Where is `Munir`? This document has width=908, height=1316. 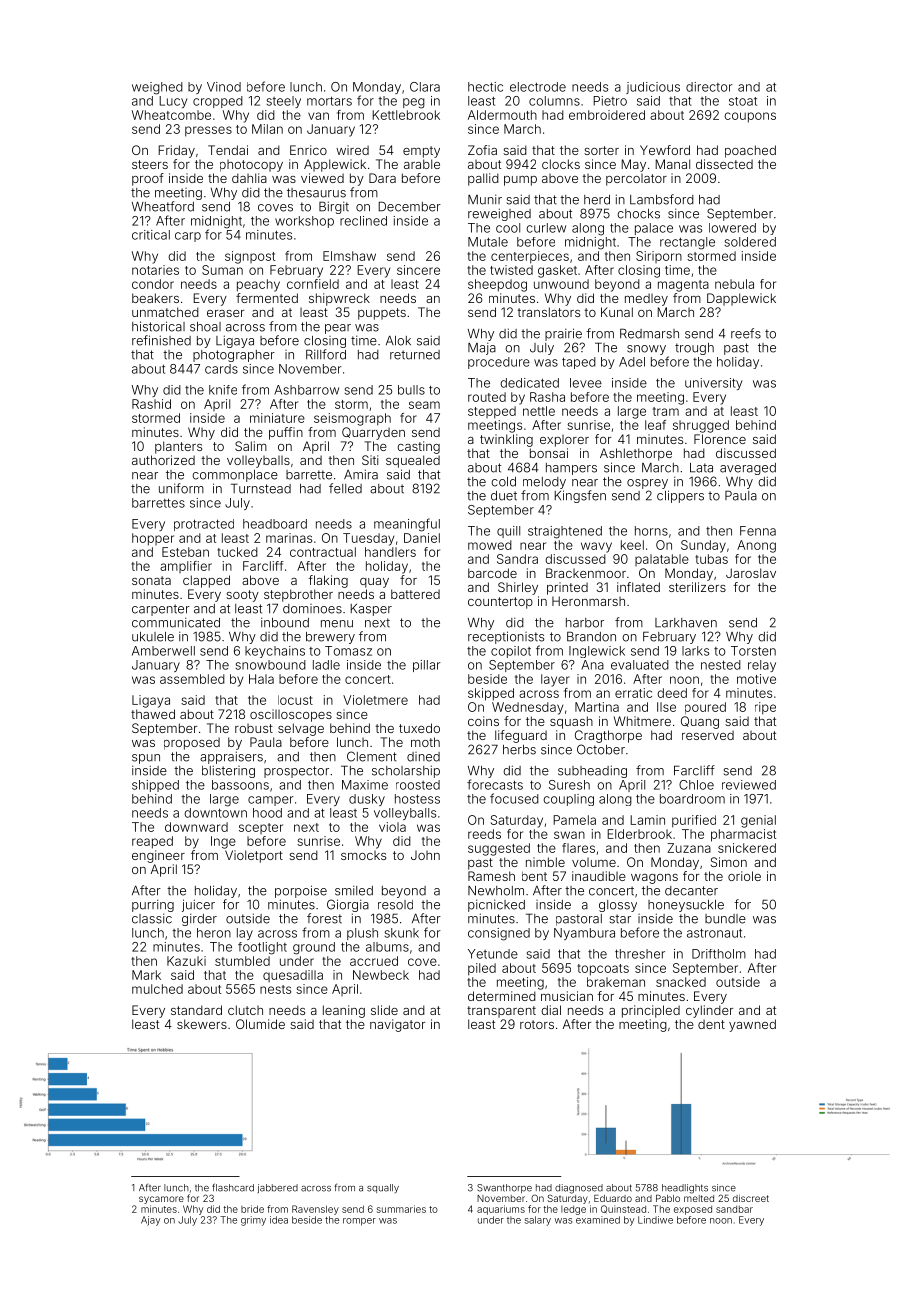
Munir is located at coordinates (485, 199).
